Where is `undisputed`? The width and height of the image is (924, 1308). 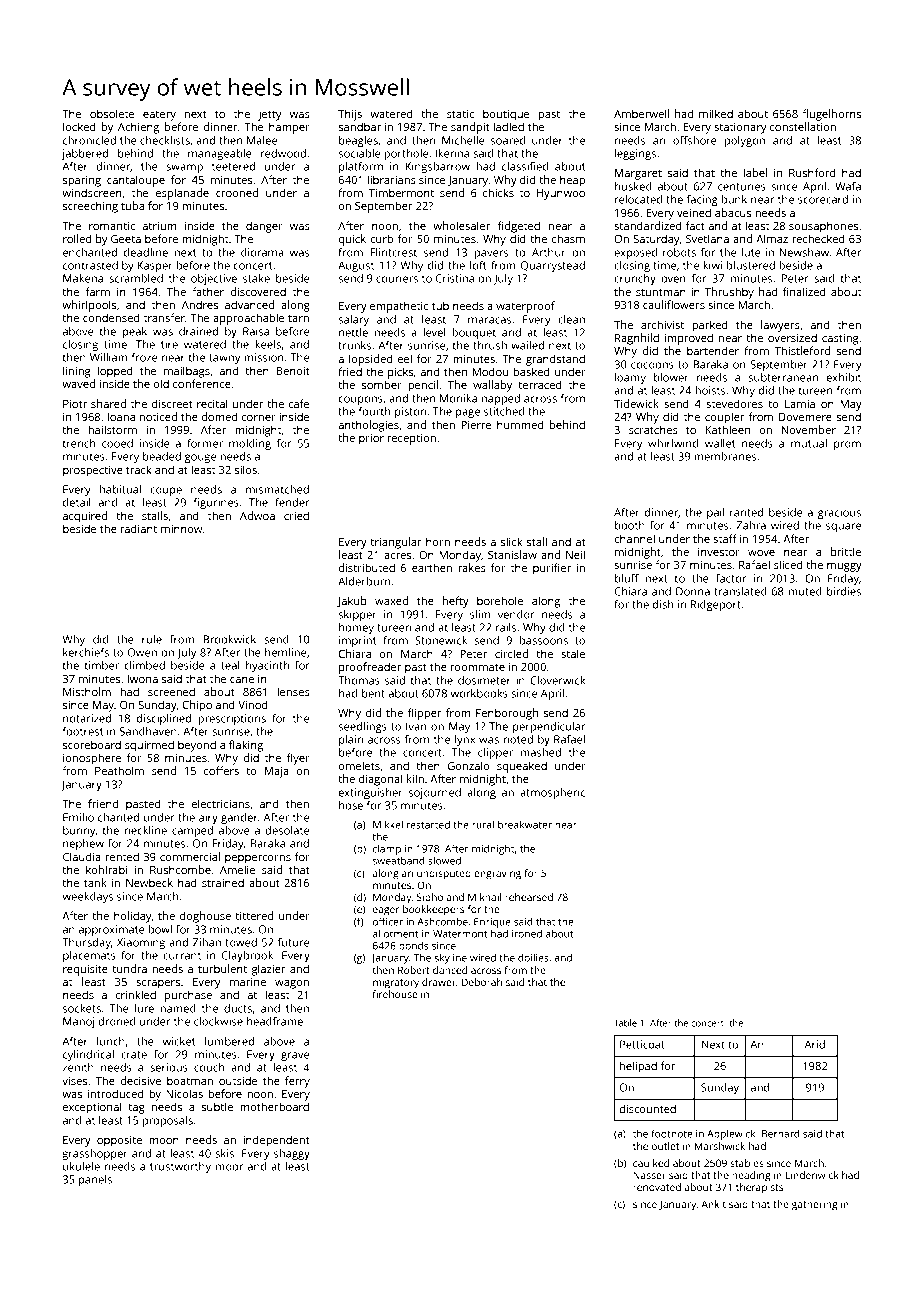 undisputed is located at coordinates (444, 874).
